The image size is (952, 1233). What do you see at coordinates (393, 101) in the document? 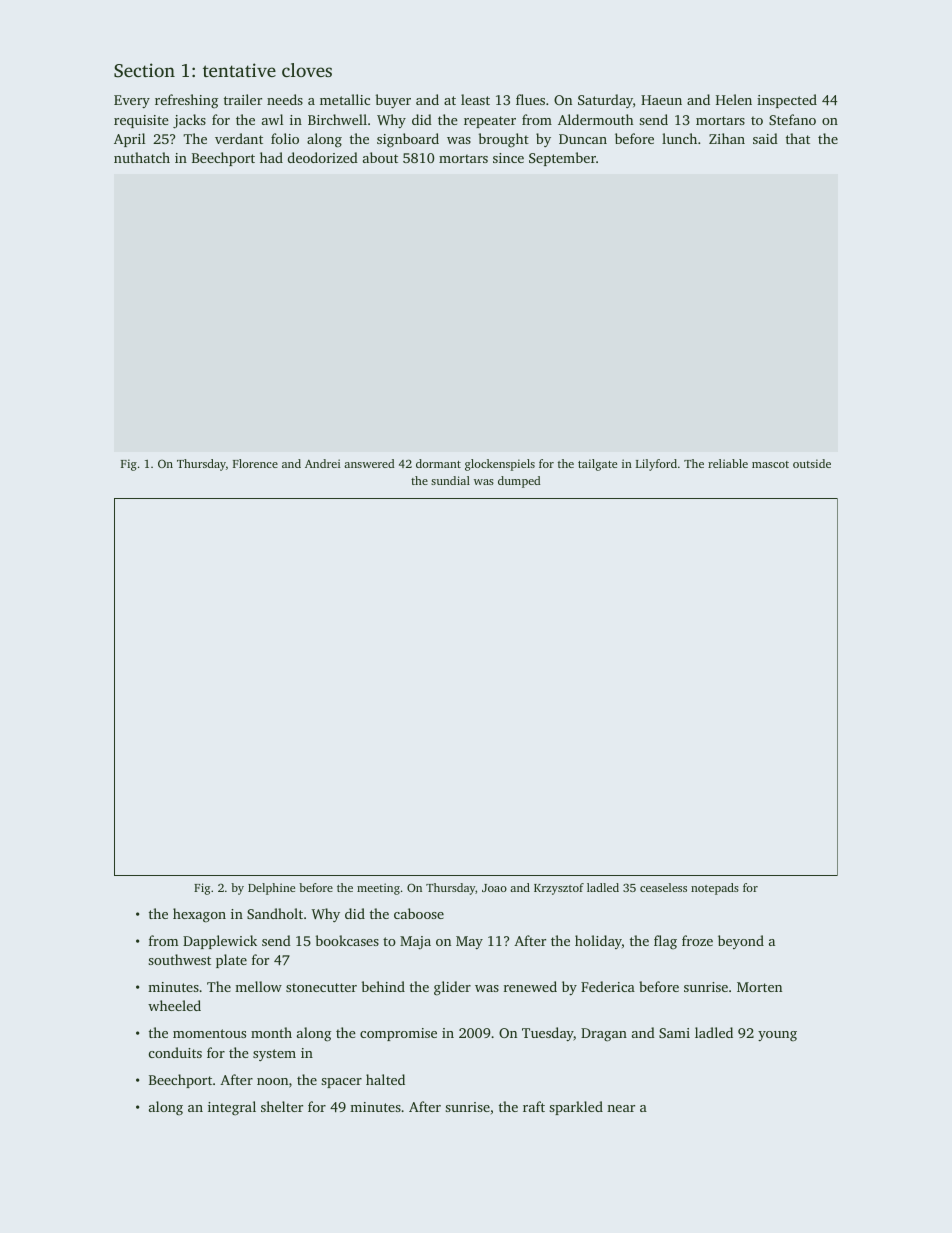
I see `buyer` at bounding box center [393, 101].
